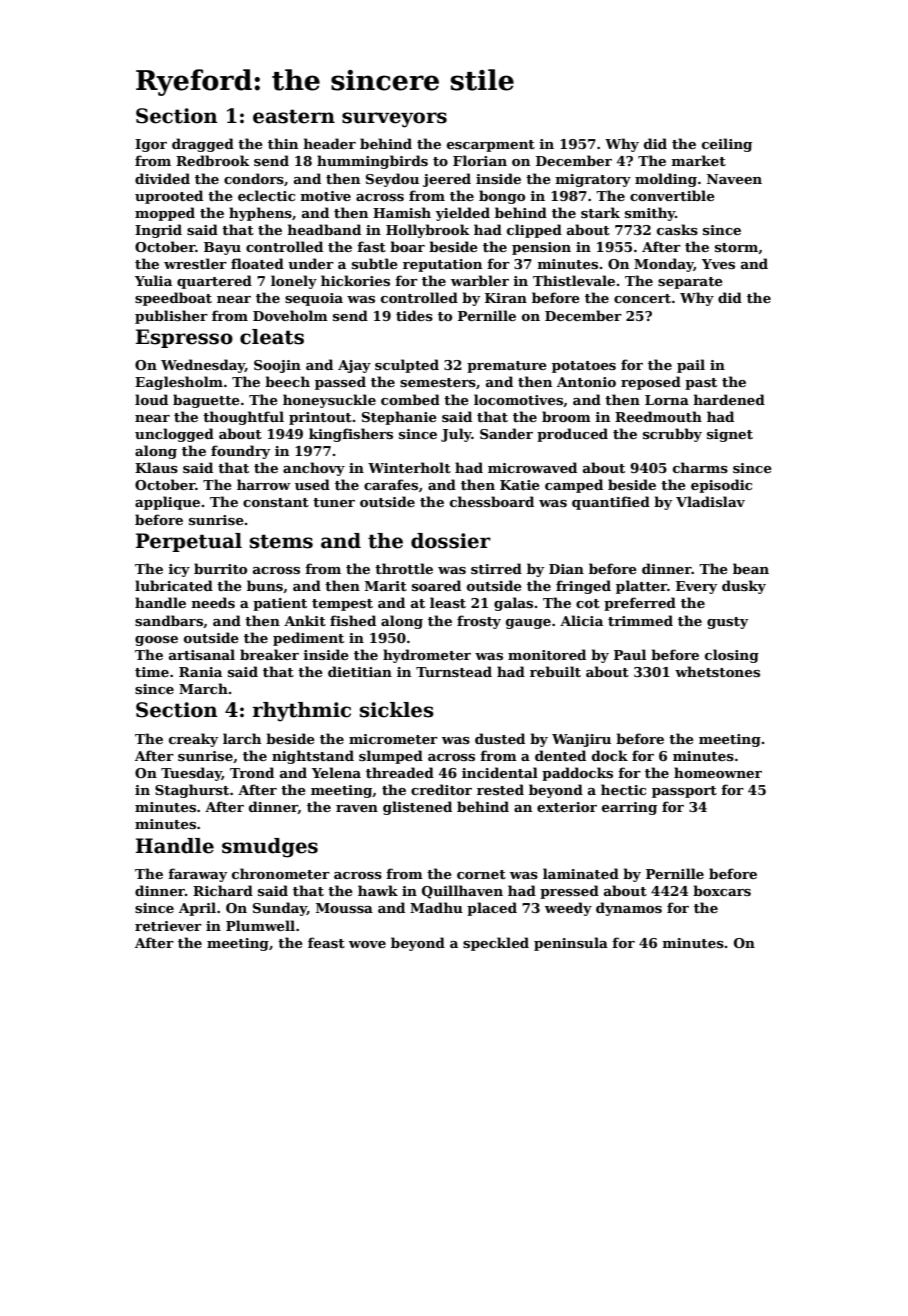  Describe the element at coordinates (287, 381) in the screenshot. I see `beech` at that location.
